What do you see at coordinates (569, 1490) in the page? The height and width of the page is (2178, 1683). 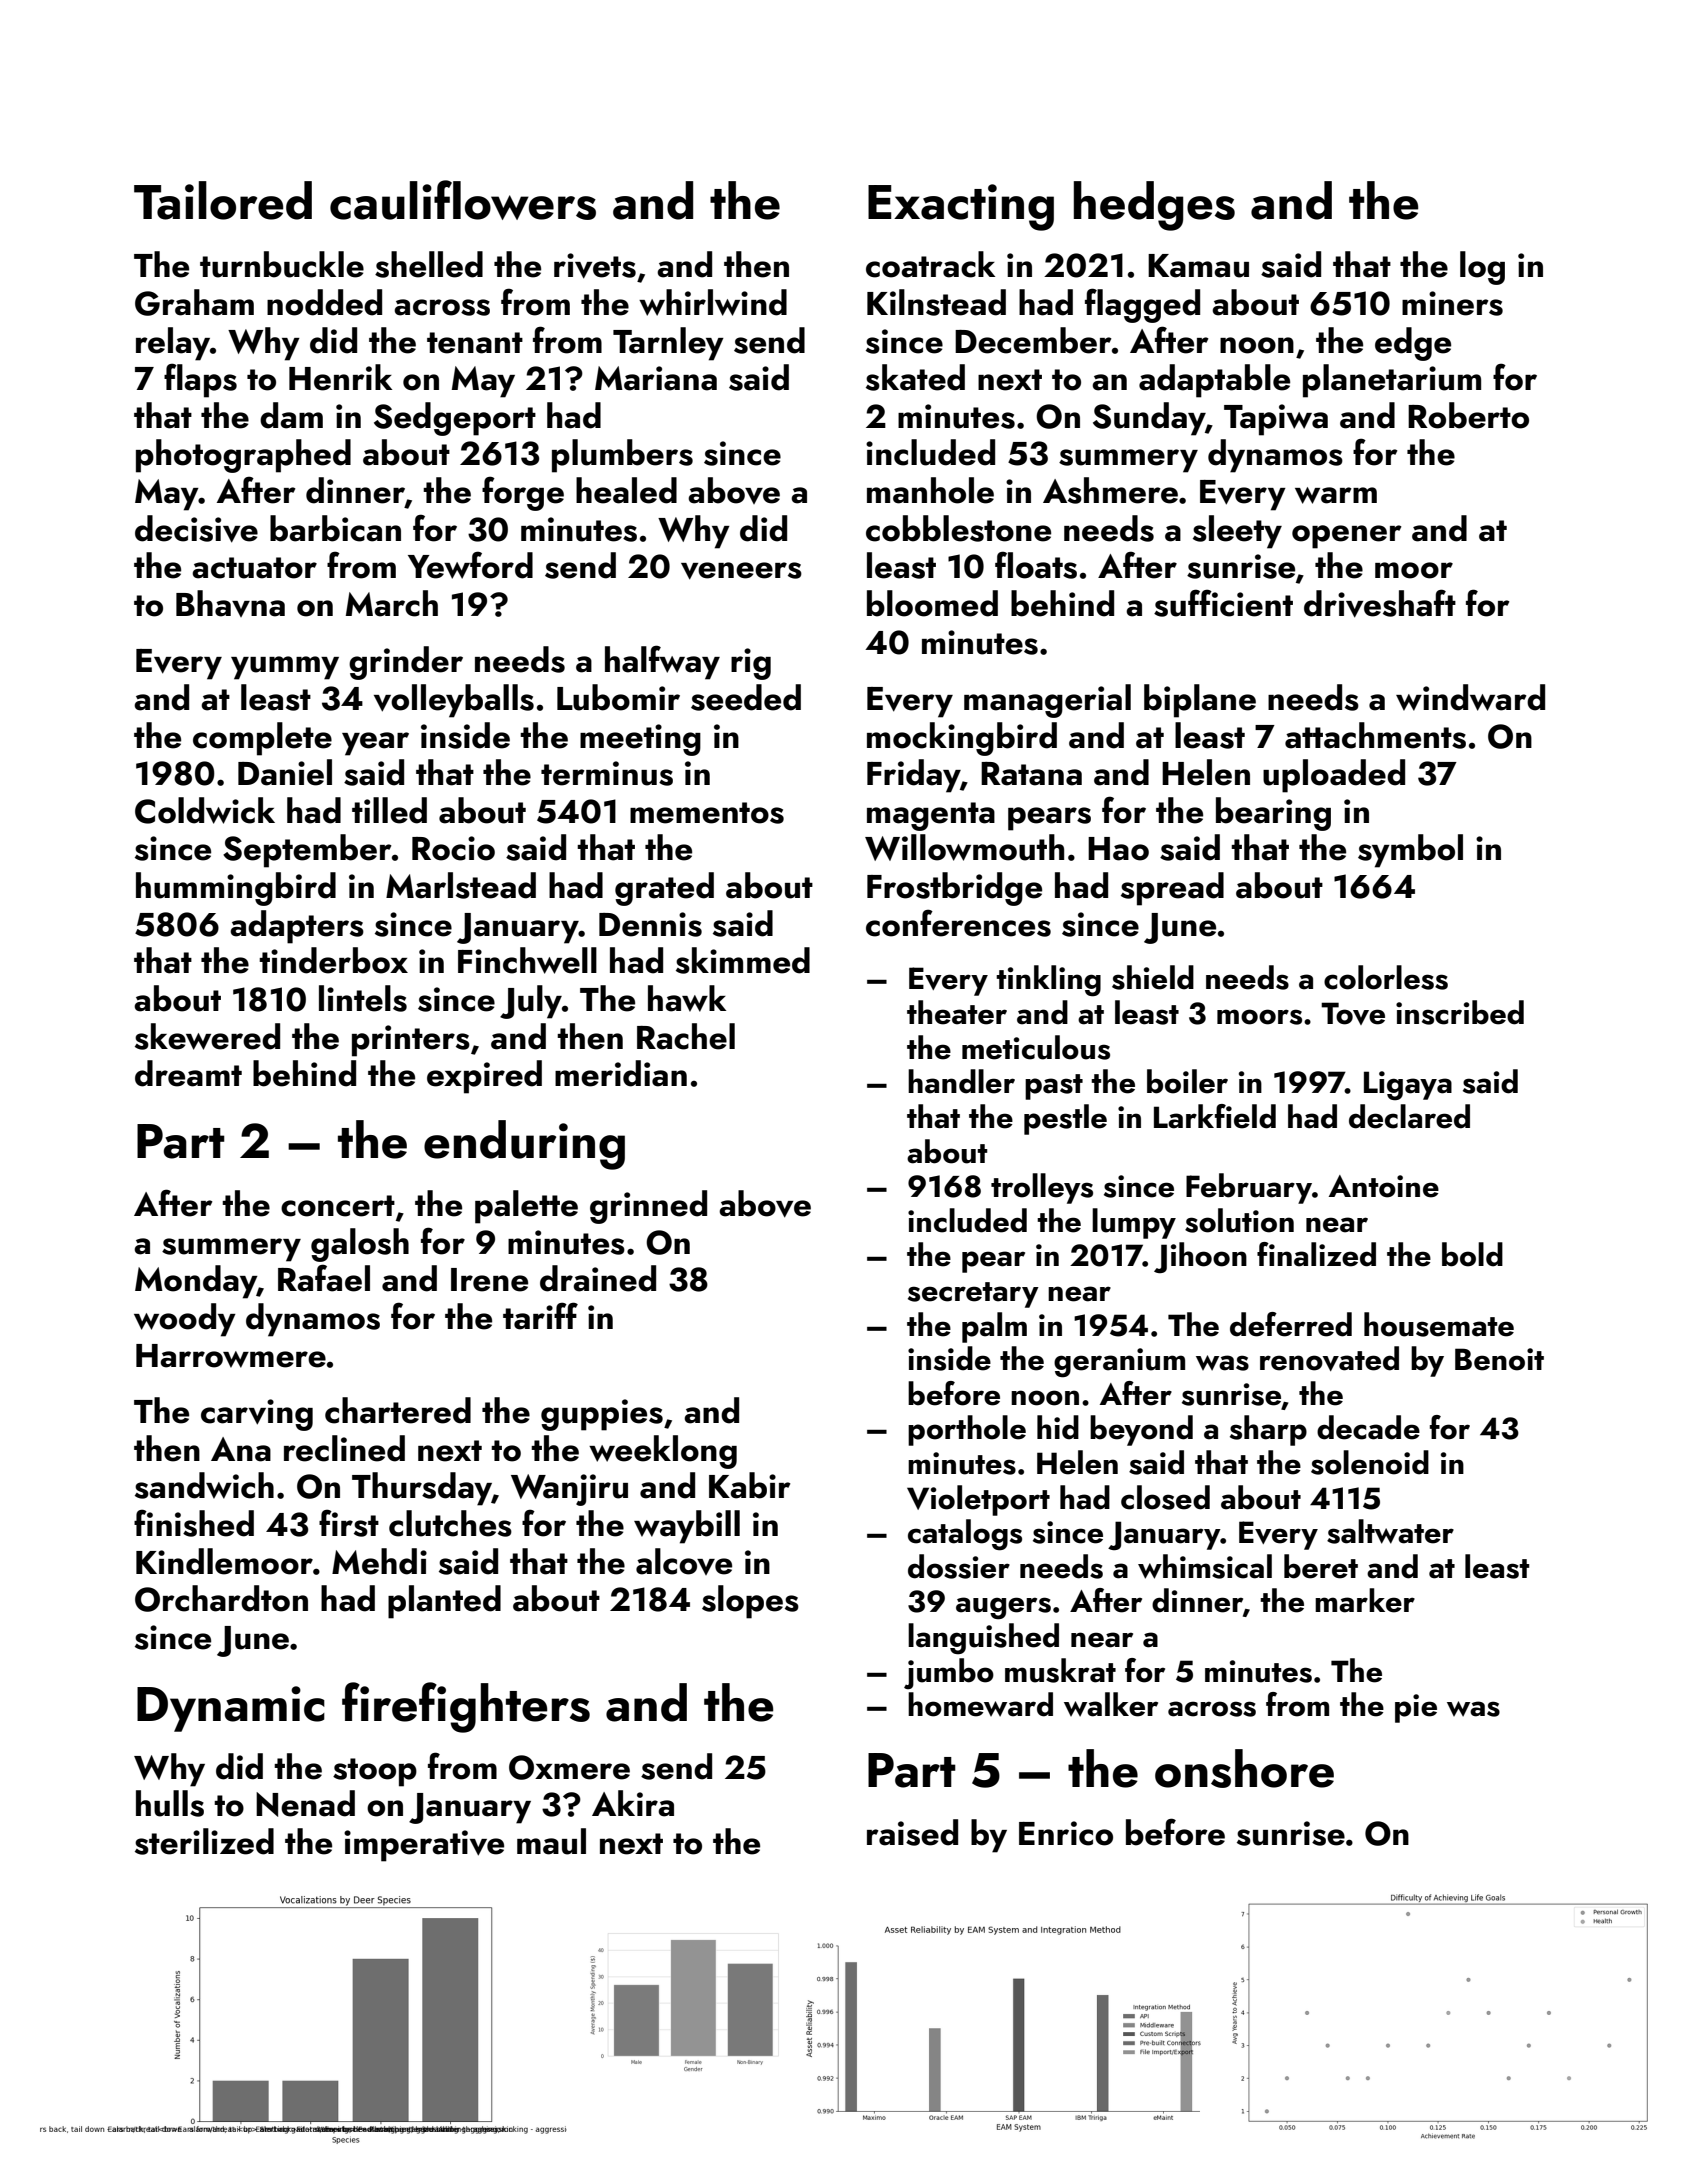 I see `Wanjiru` at bounding box center [569, 1490].
